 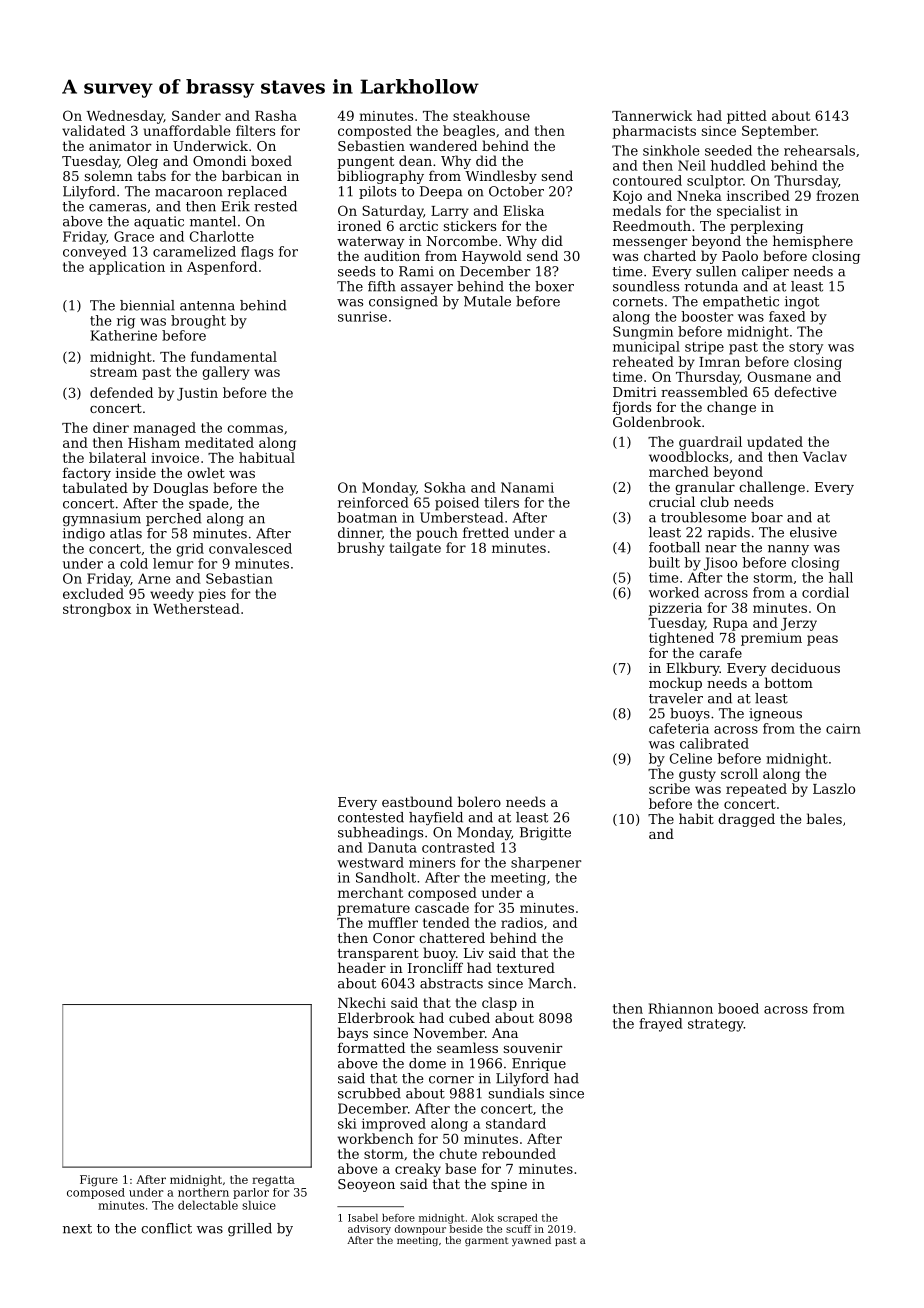 I want to click on story, so click(x=806, y=348).
